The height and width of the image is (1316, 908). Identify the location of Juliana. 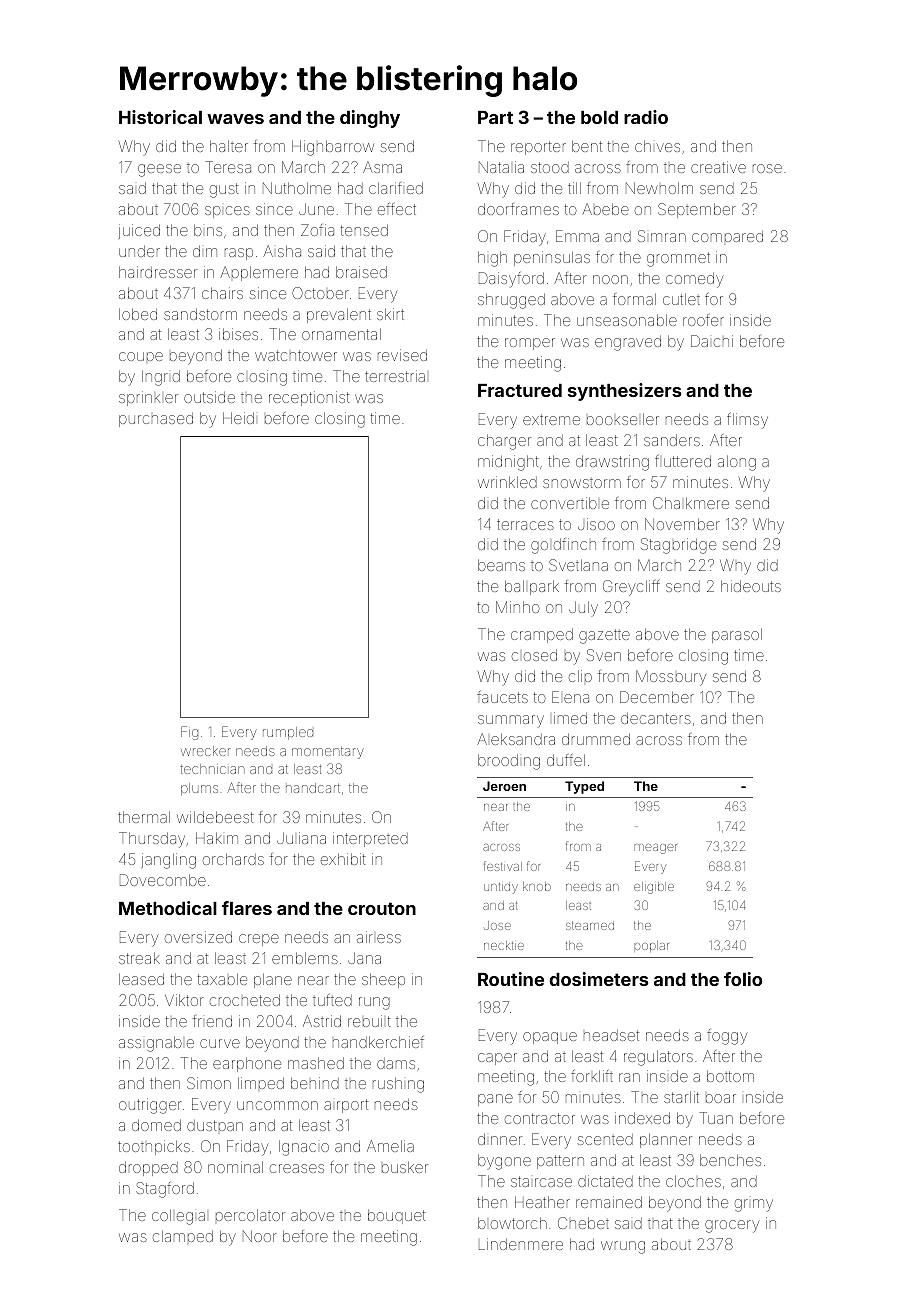
(301, 838).
